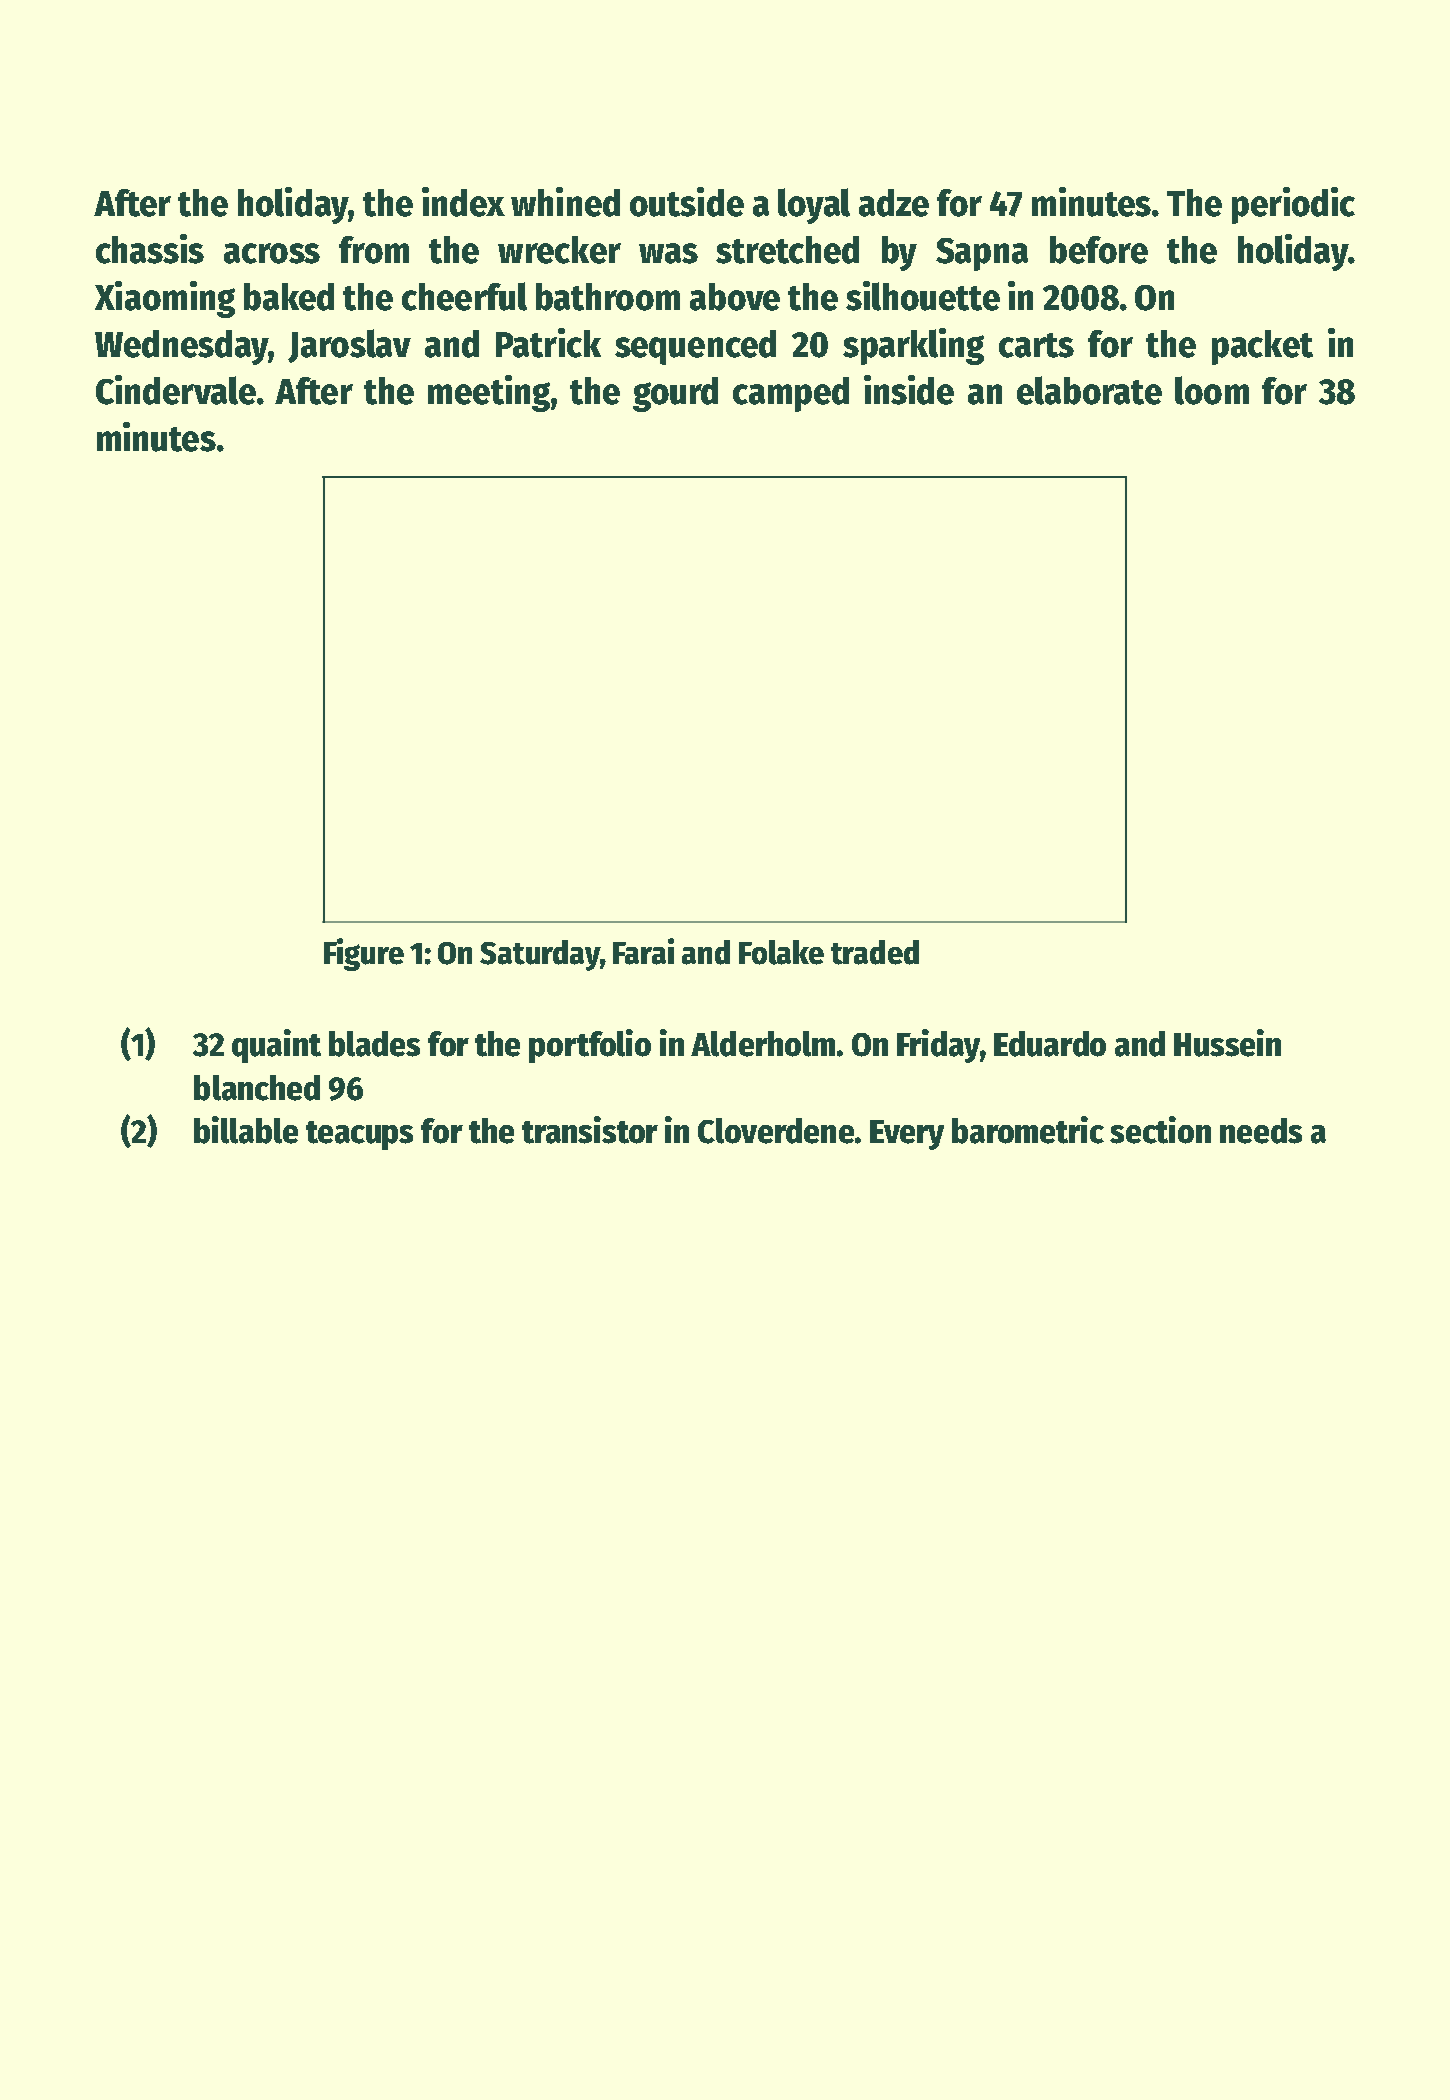 The width and height of the screenshot is (1450, 2100). I want to click on gourd, so click(675, 394).
